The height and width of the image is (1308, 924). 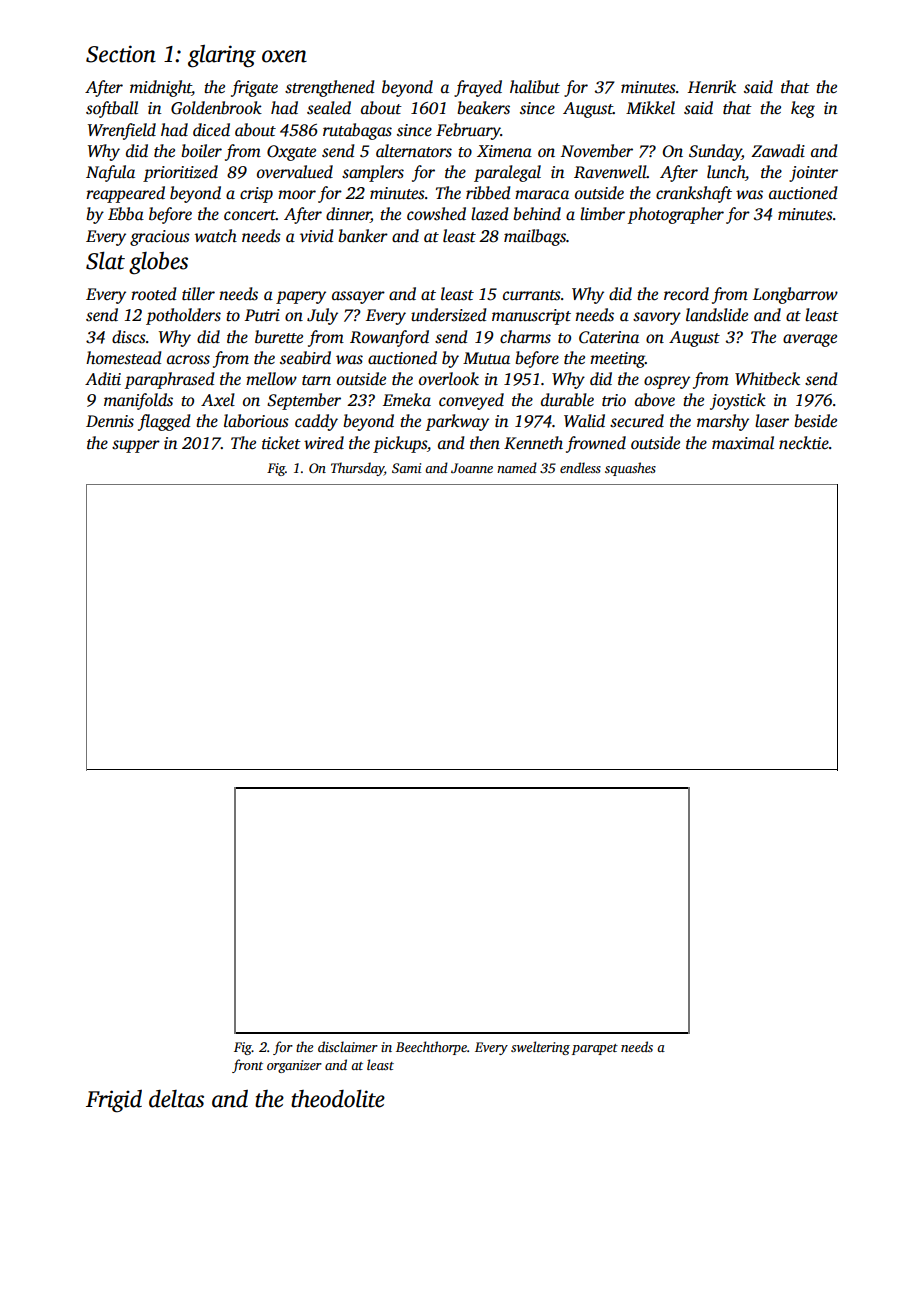 I want to click on beside, so click(x=815, y=421).
